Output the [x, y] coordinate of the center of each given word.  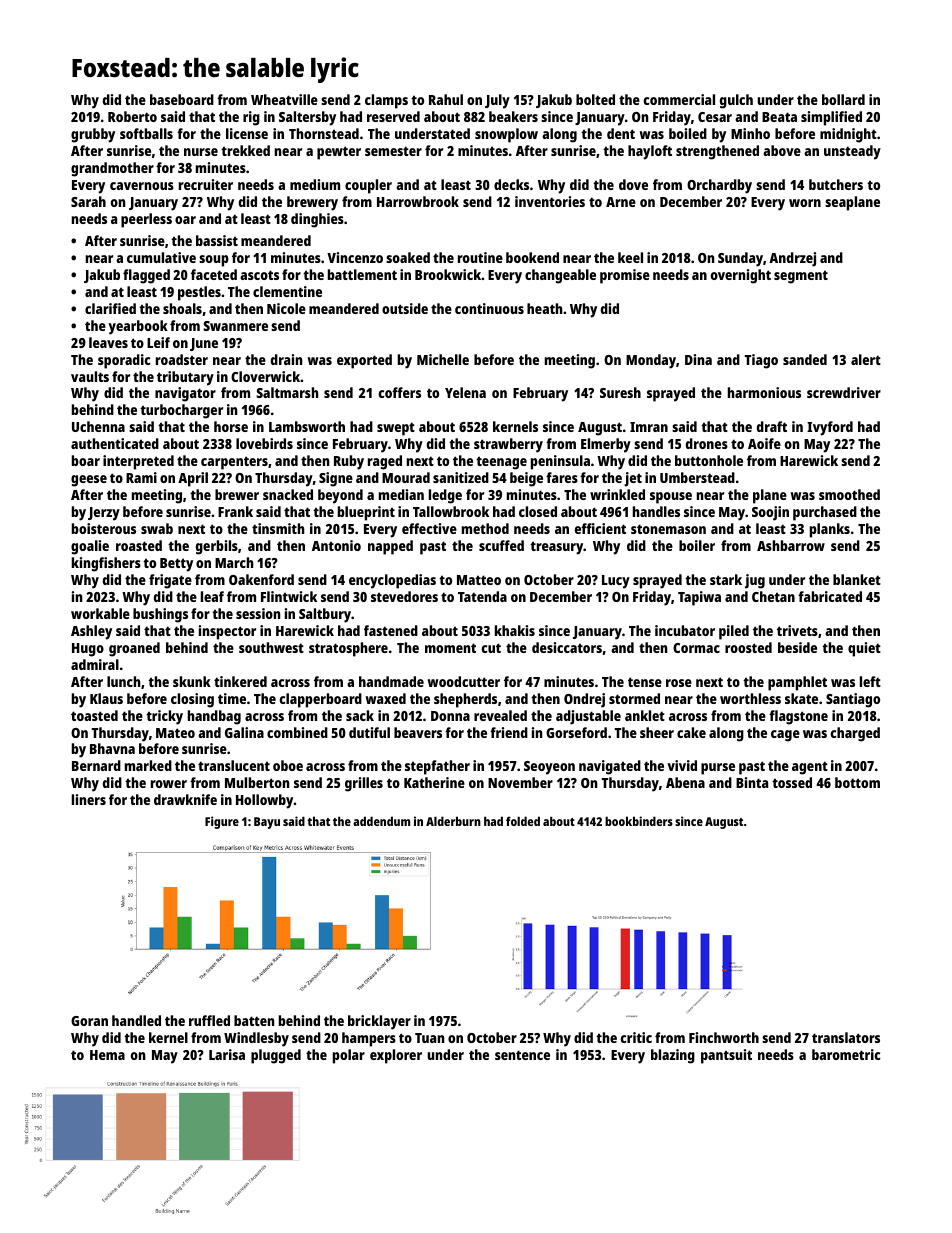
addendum [381, 821]
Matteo [479, 580]
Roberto [132, 116]
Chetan [773, 596]
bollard [843, 99]
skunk [192, 681]
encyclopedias [392, 581]
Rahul [446, 99]
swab [157, 528]
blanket [857, 579]
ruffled [209, 1020]
